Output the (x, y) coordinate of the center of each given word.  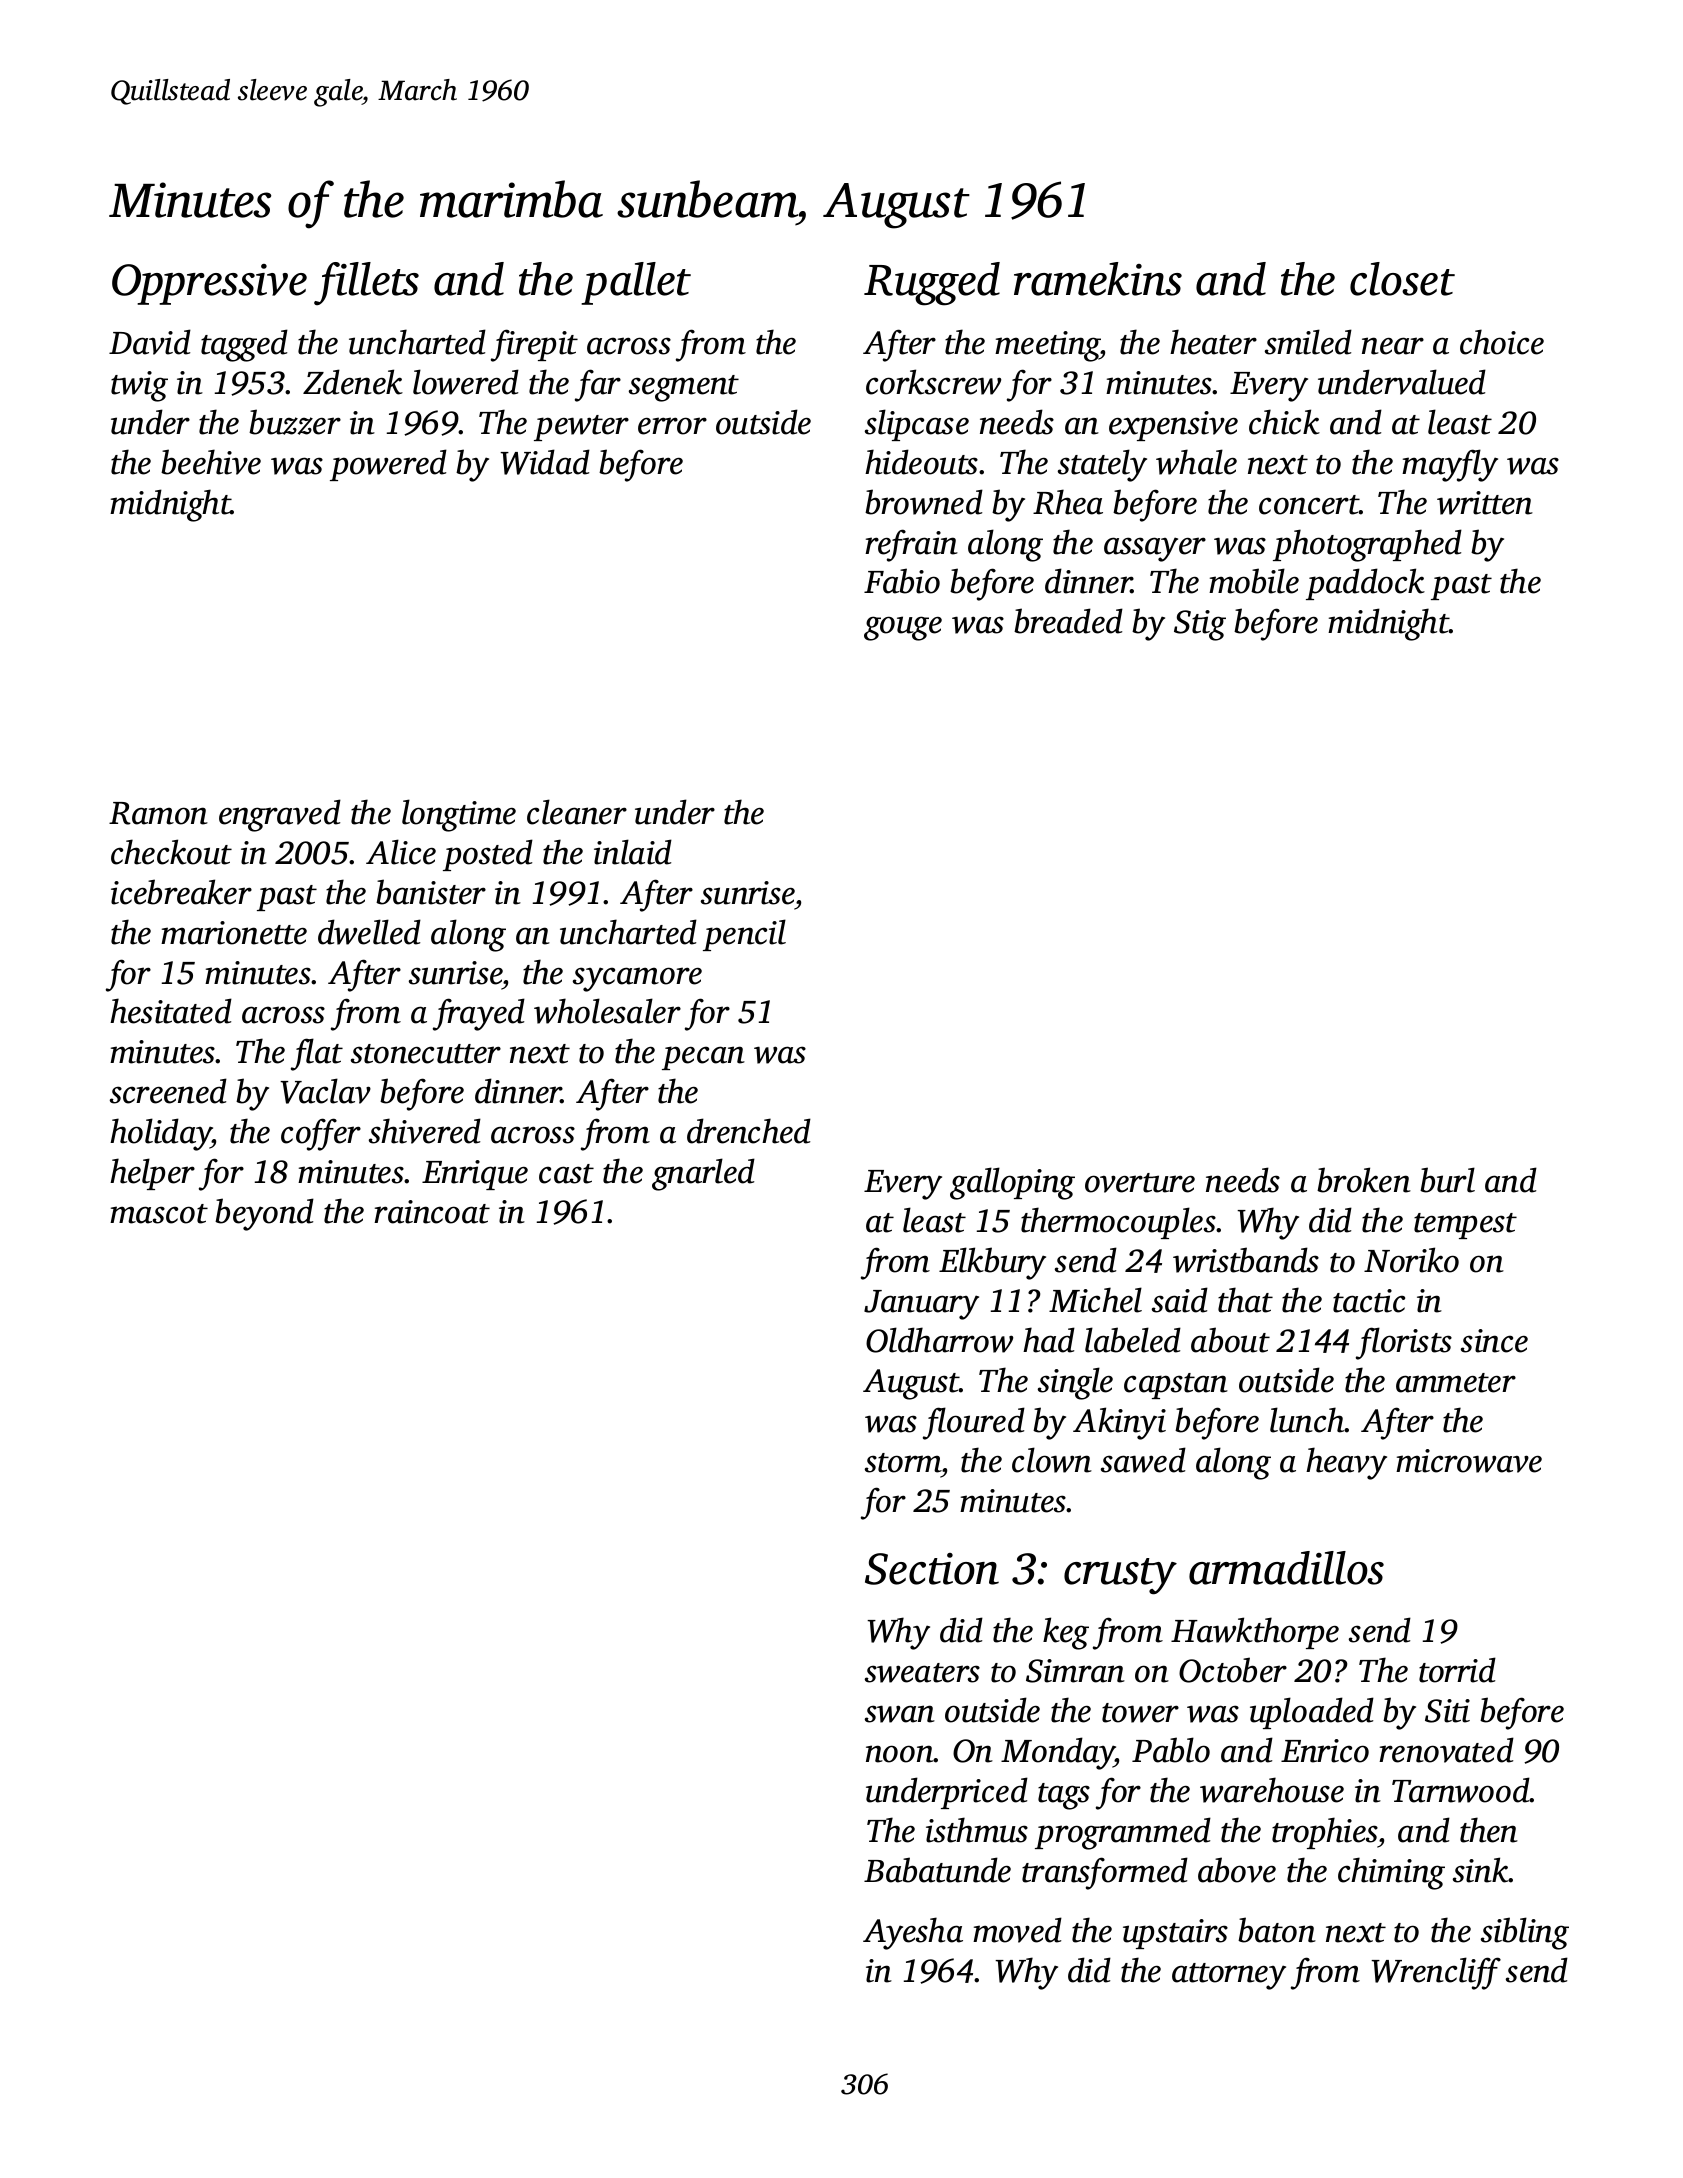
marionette (234, 933)
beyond (264, 1214)
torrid (1457, 1670)
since (1494, 1341)
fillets (366, 283)
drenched (749, 1131)
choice (1502, 342)
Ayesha (913, 1933)
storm (903, 1463)
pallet (636, 283)
